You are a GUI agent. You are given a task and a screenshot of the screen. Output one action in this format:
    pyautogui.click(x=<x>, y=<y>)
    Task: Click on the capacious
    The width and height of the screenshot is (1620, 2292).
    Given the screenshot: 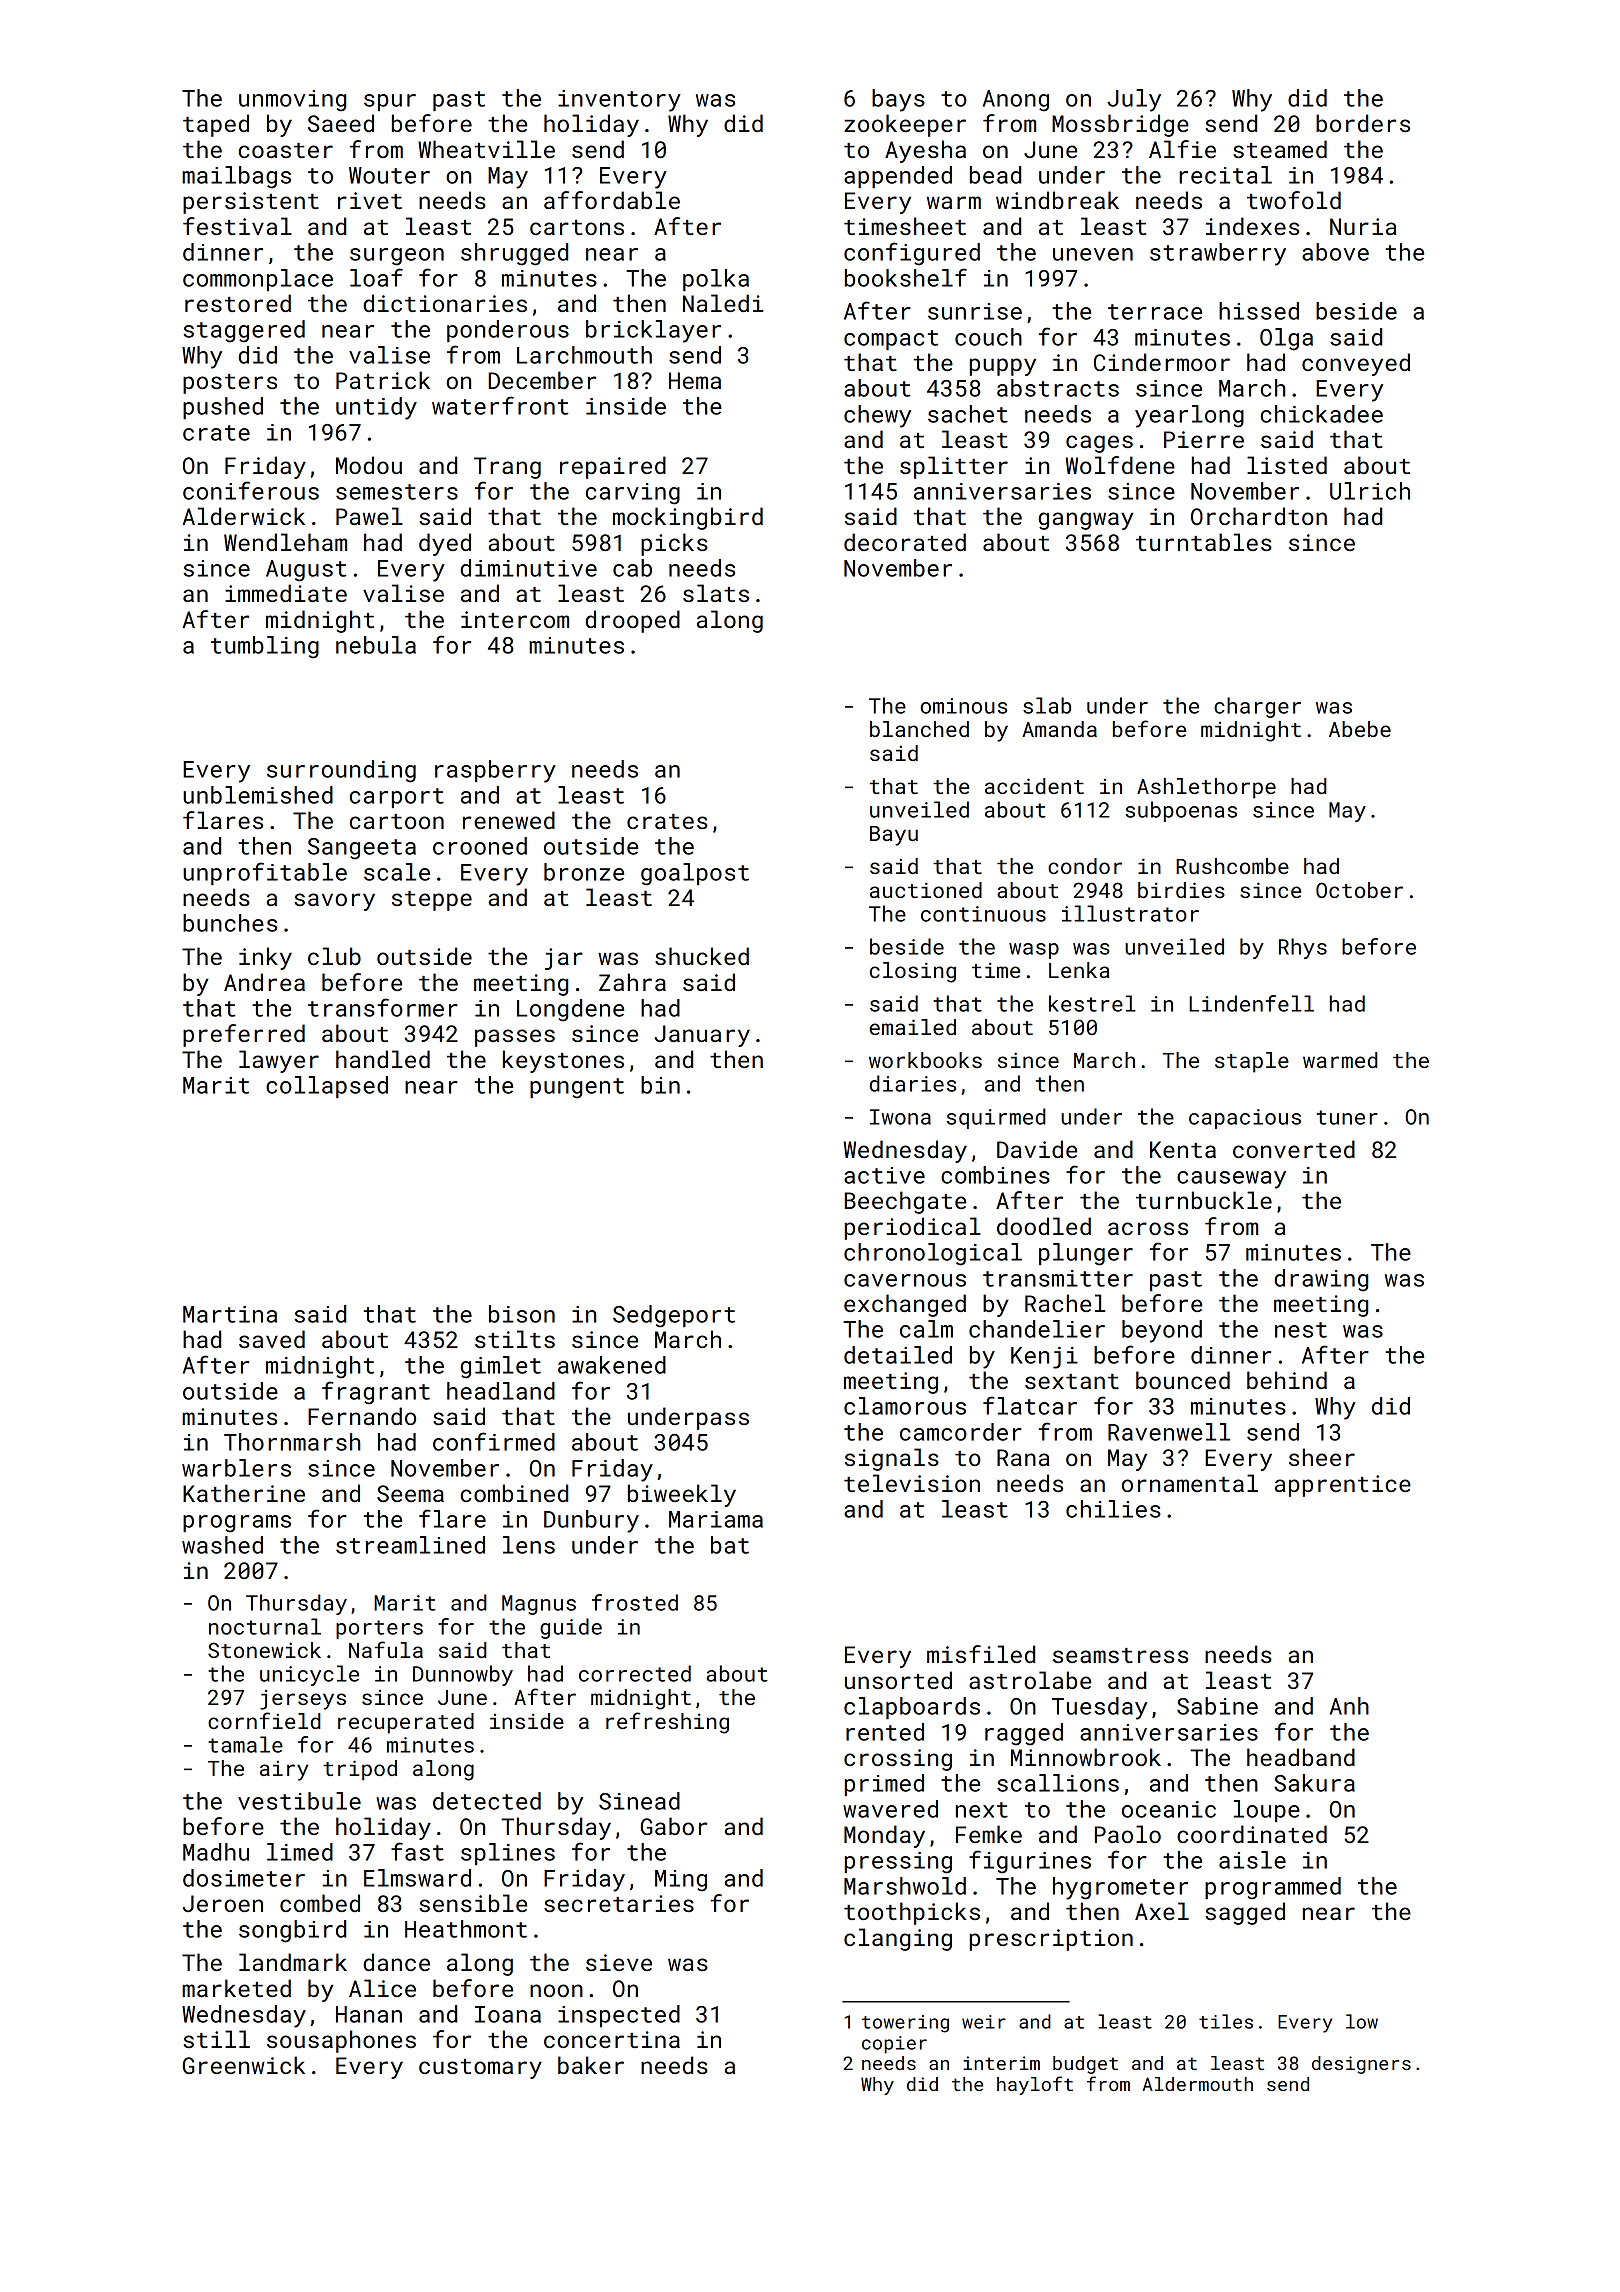 What is the action you would take?
    pyautogui.click(x=1245, y=1119)
